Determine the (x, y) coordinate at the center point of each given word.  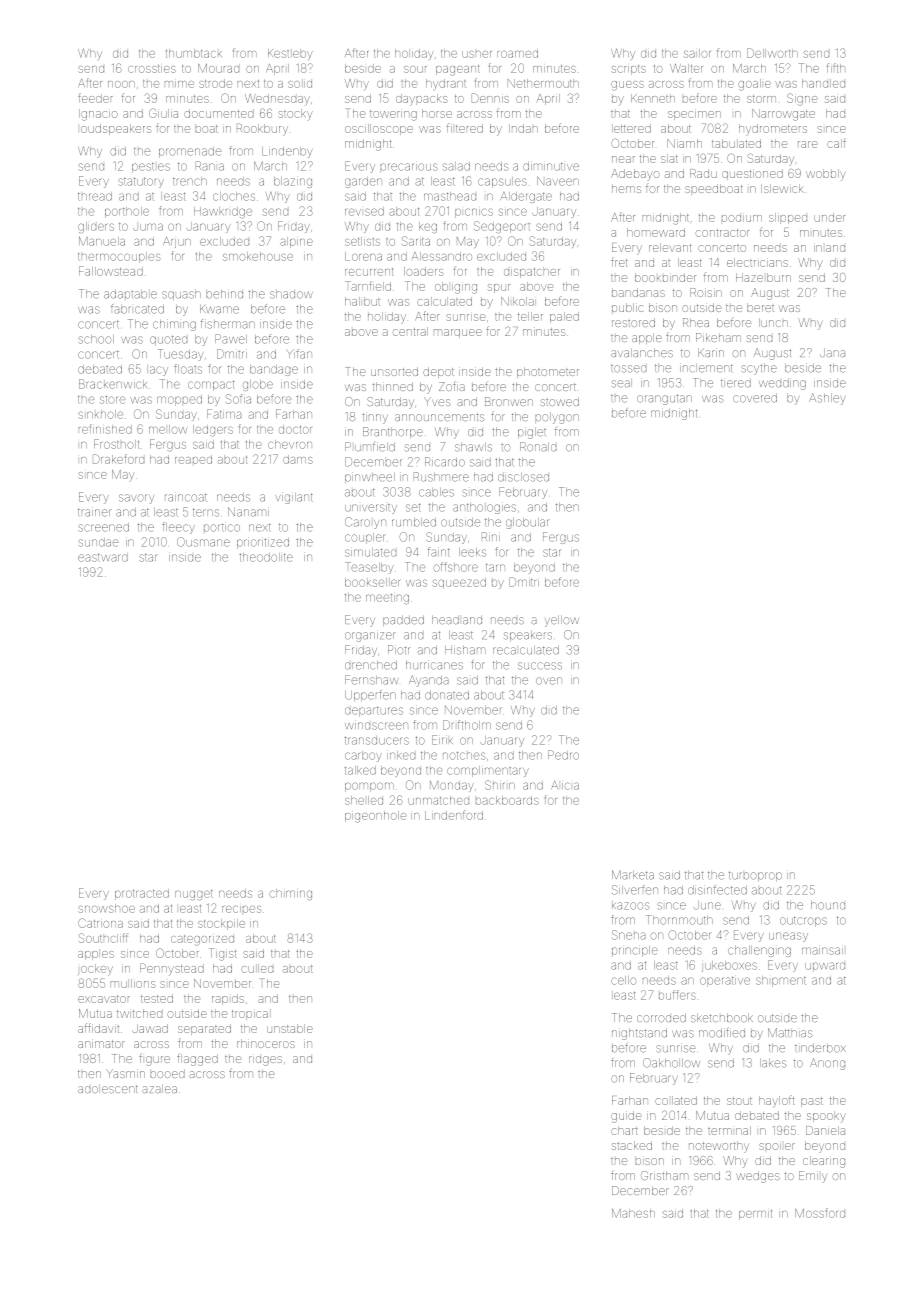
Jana (832, 353)
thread (95, 196)
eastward (103, 557)
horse (437, 113)
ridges (265, 1060)
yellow (562, 621)
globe (258, 385)
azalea (159, 1089)
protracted (142, 894)
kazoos (631, 906)
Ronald (538, 447)
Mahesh (633, 1213)
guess (627, 86)
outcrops (803, 921)
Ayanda (429, 681)
